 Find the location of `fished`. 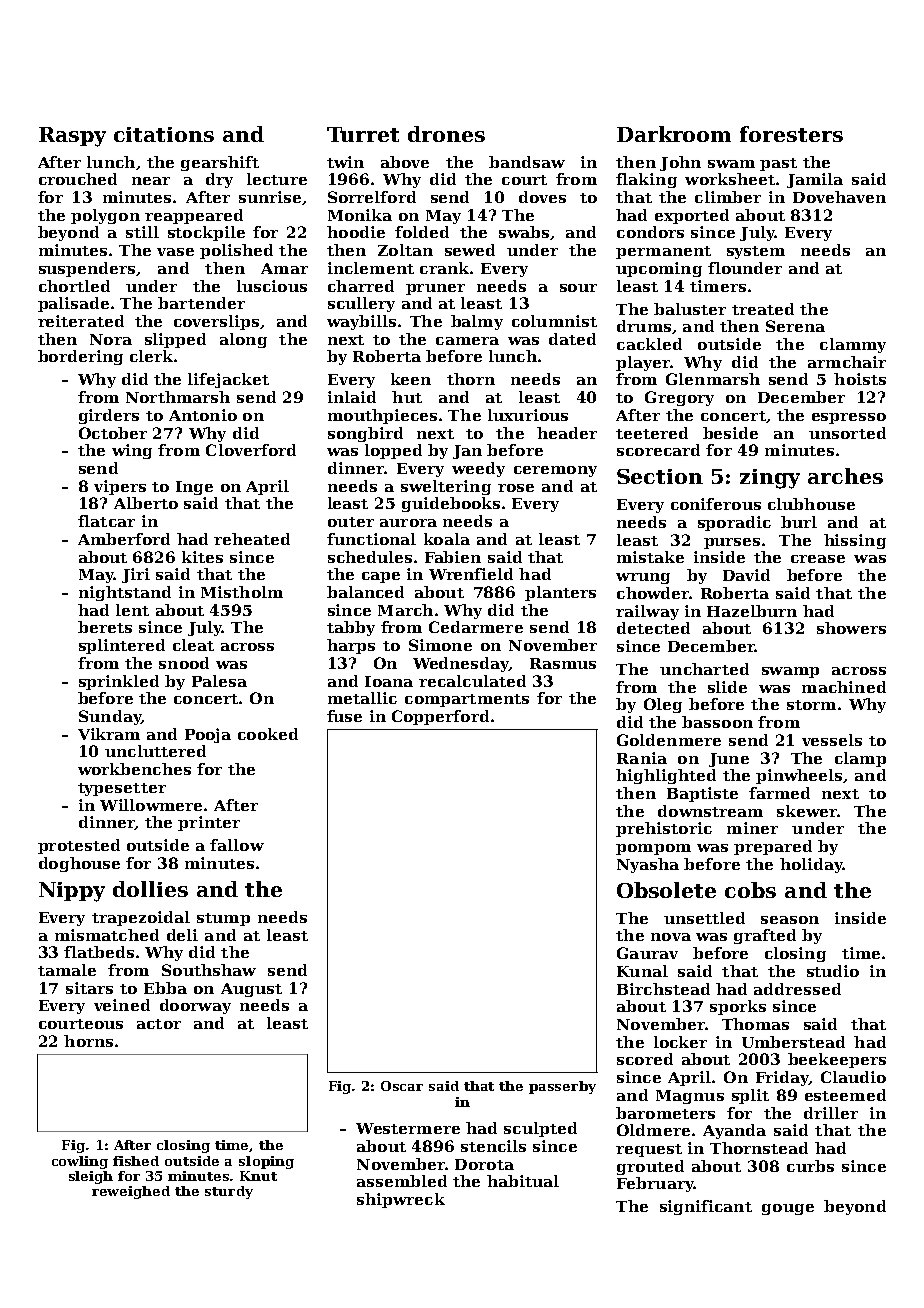

fished is located at coordinates (136, 1161).
